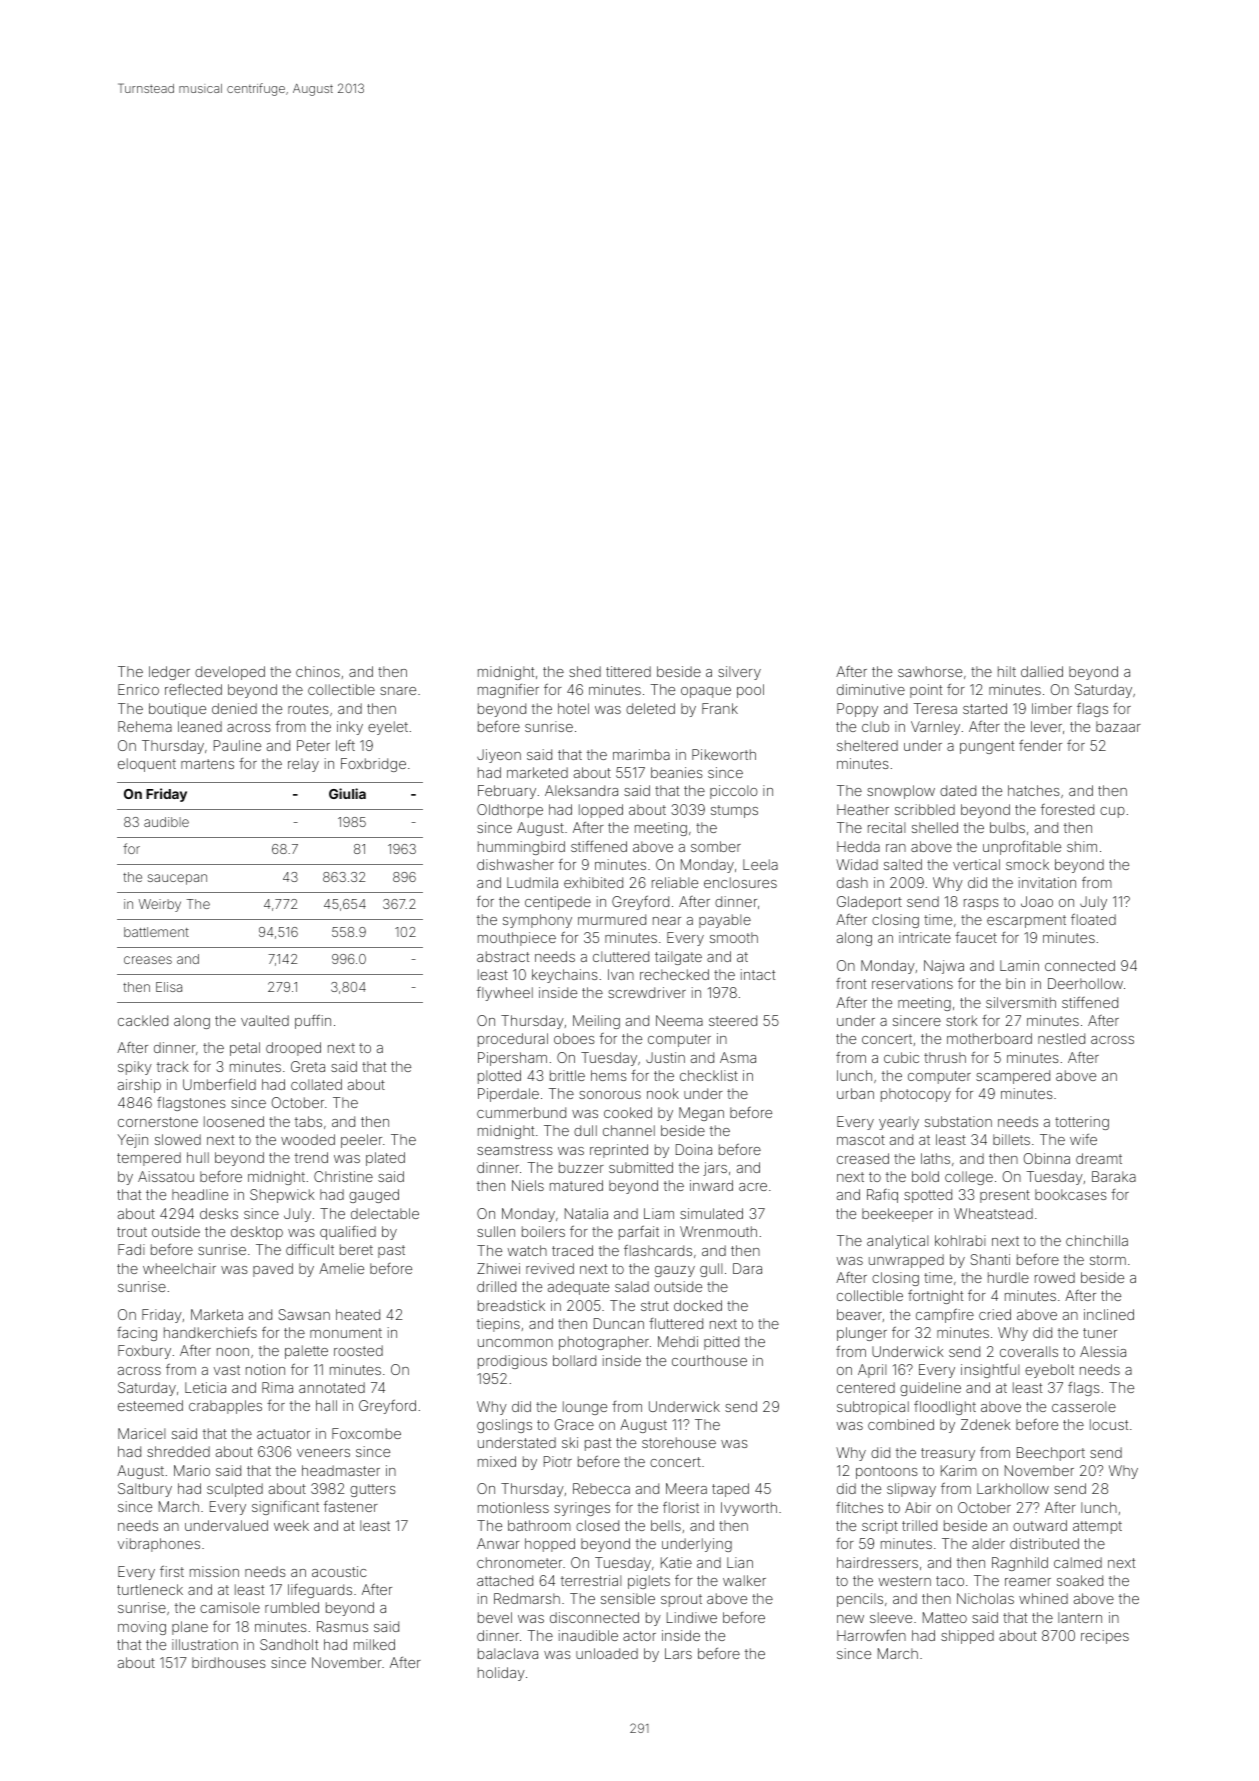 This screenshot has width=1259, height=1781. Describe the element at coordinates (177, 879) in the screenshot. I see `saucepan` at that location.
